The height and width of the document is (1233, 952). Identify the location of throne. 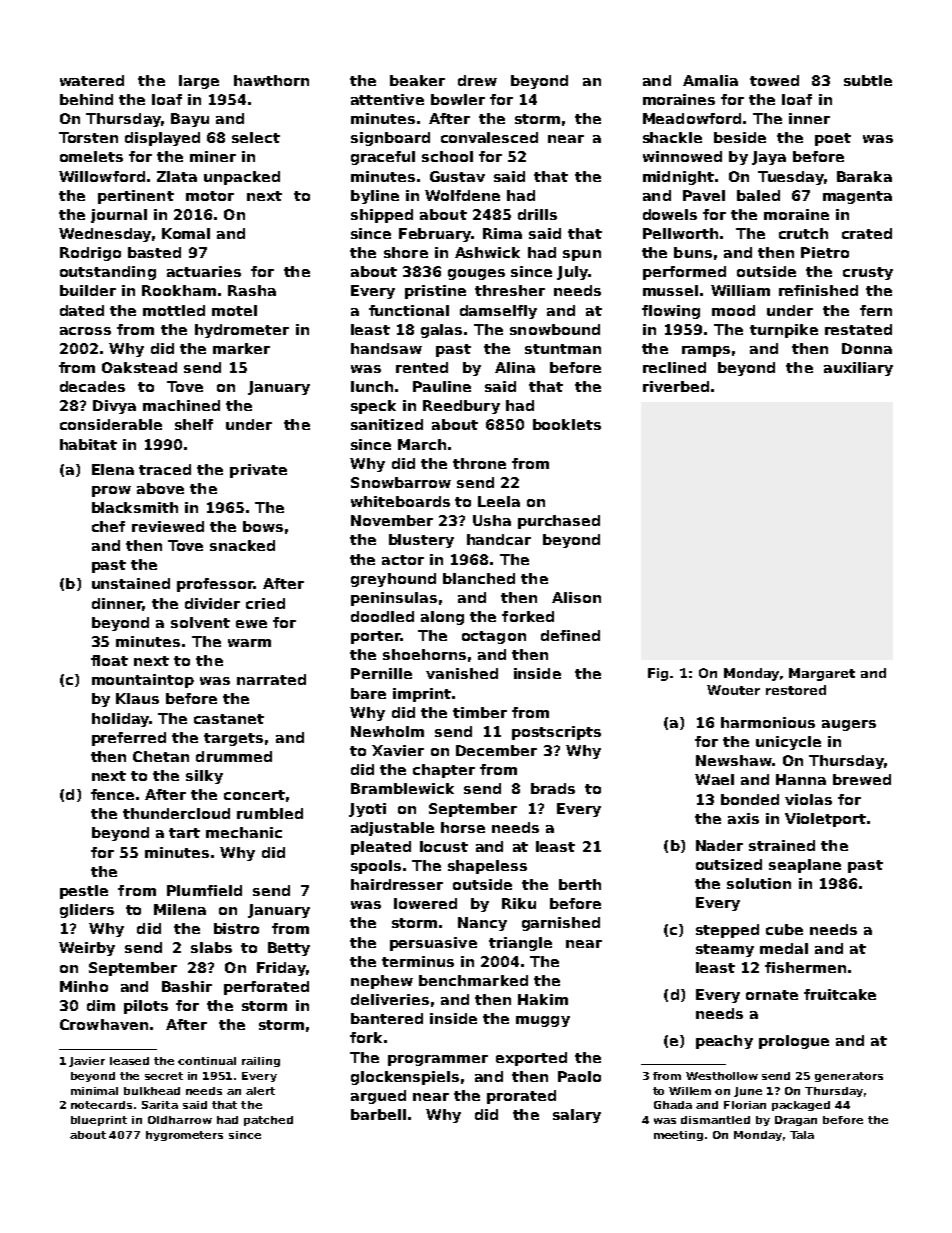
(479, 463).
